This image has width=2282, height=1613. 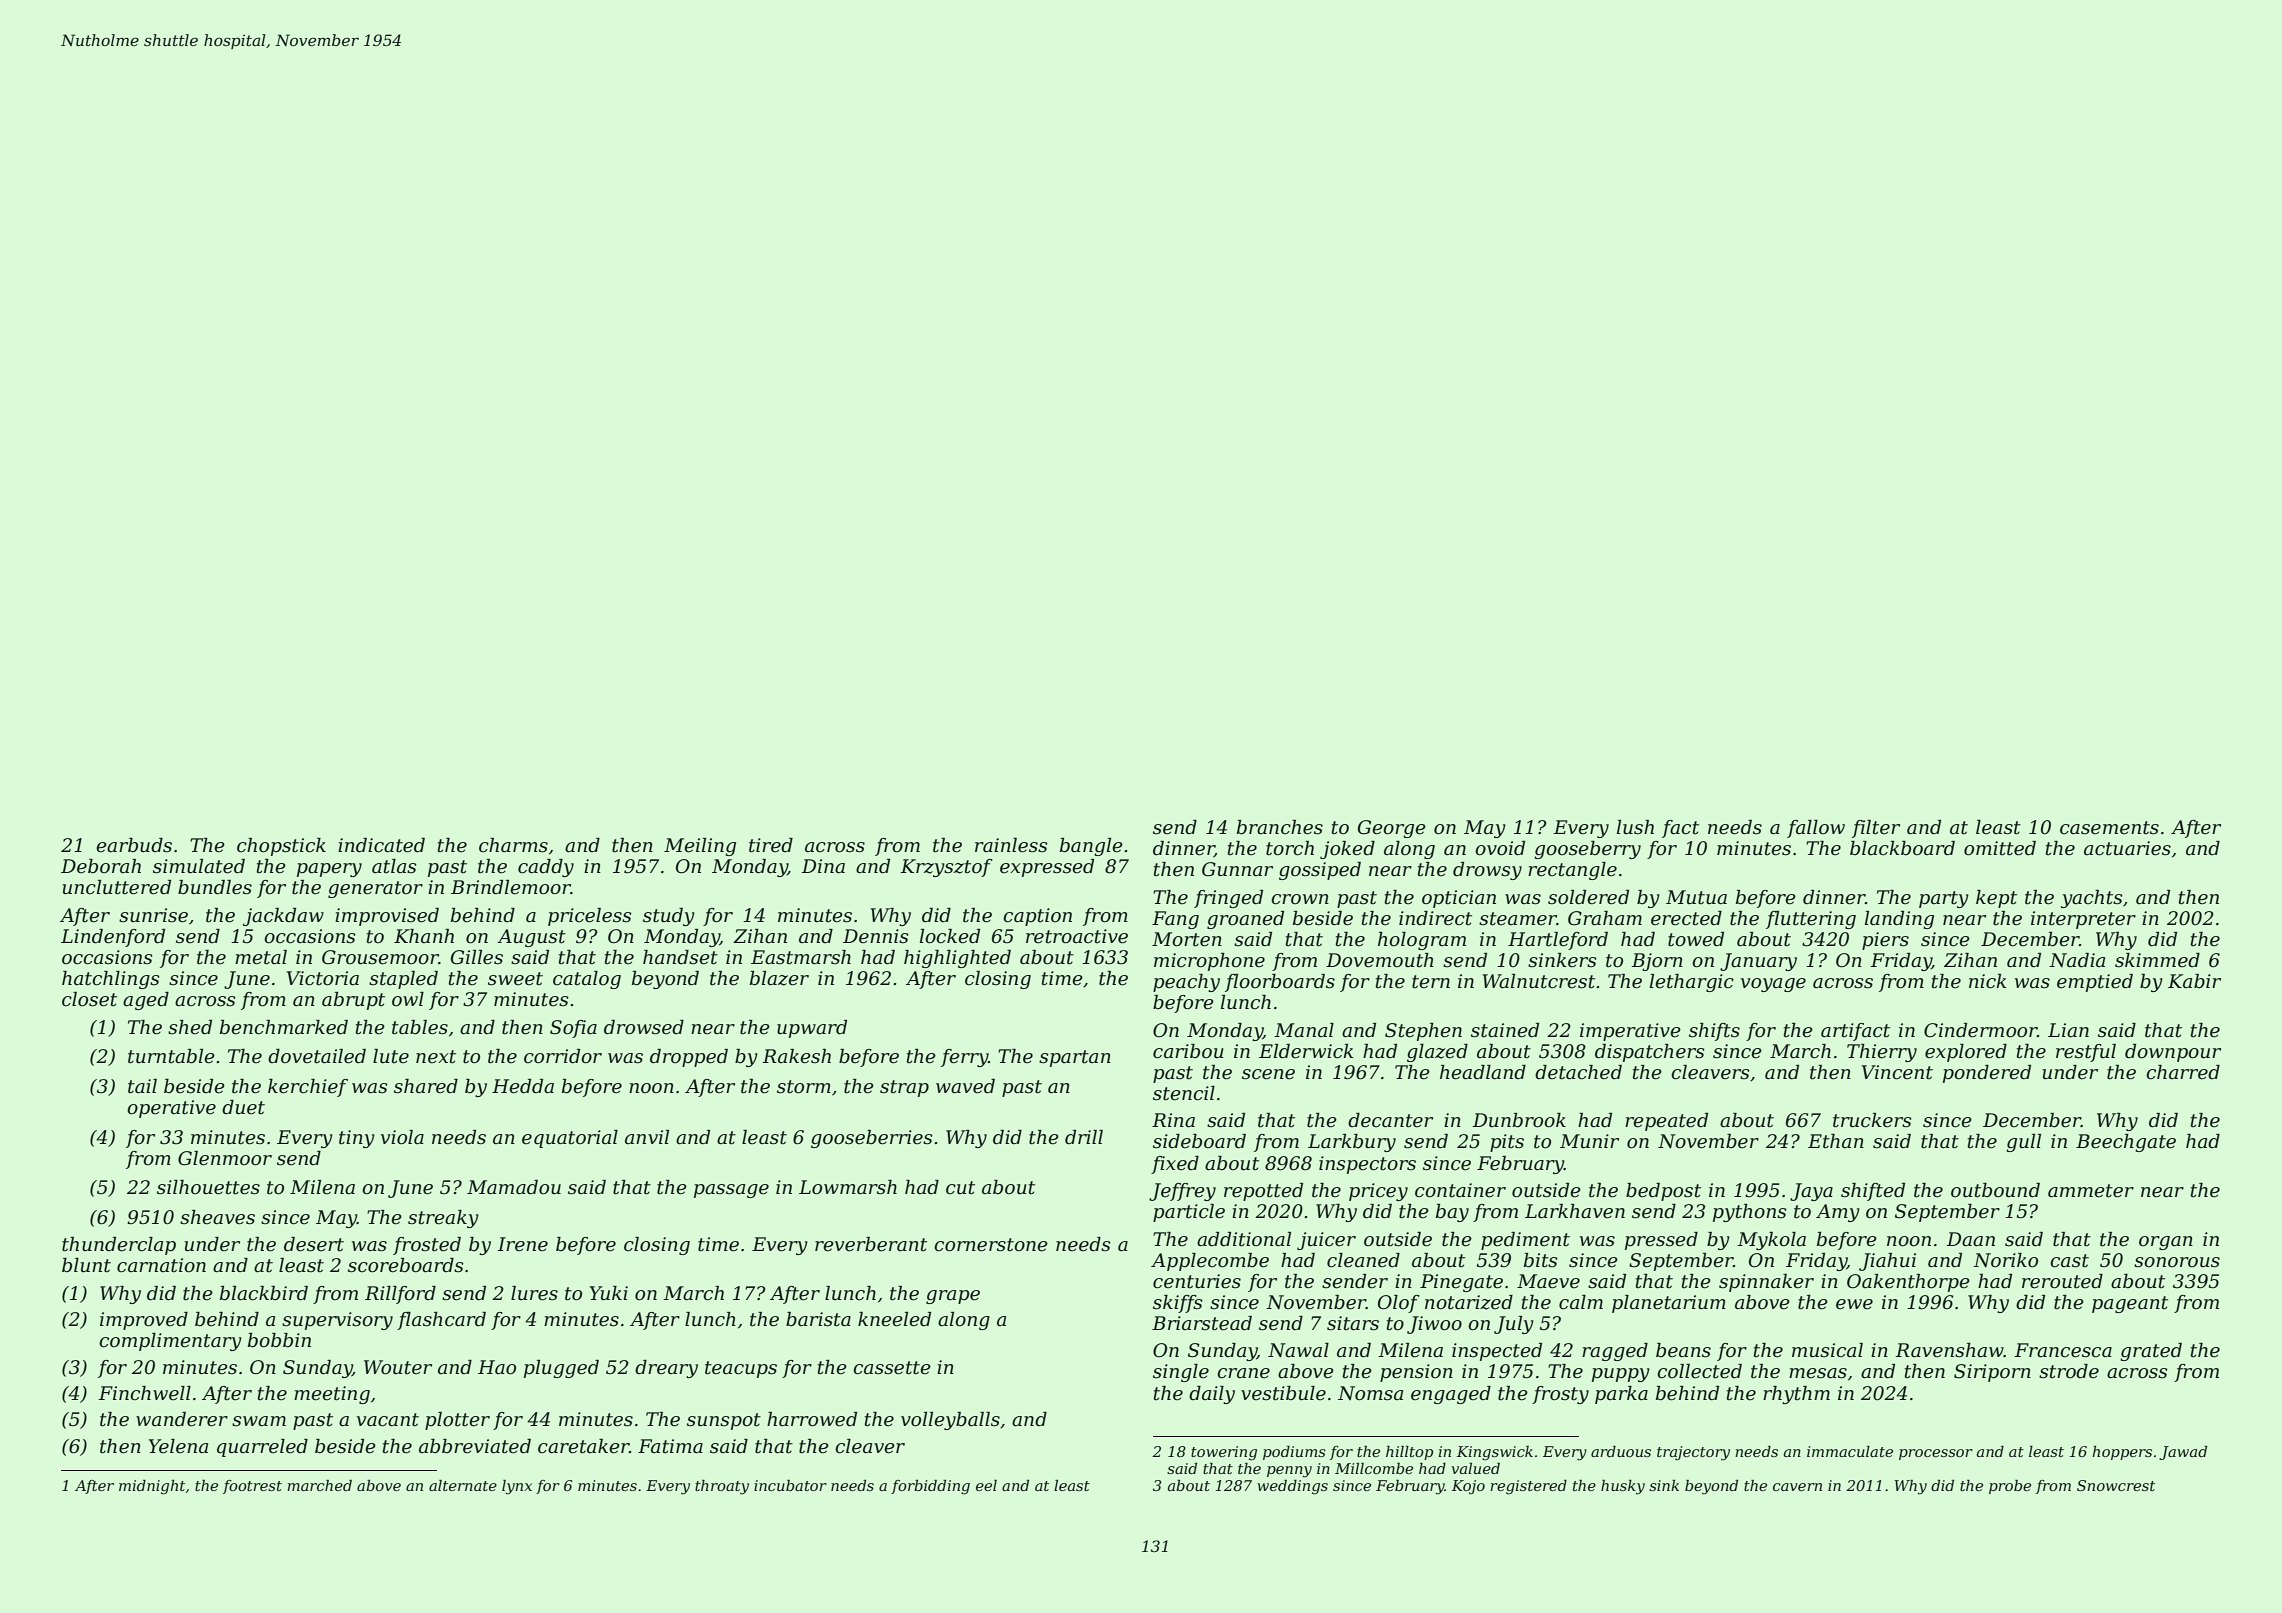 I want to click on soldered, so click(x=1588, y=897).
